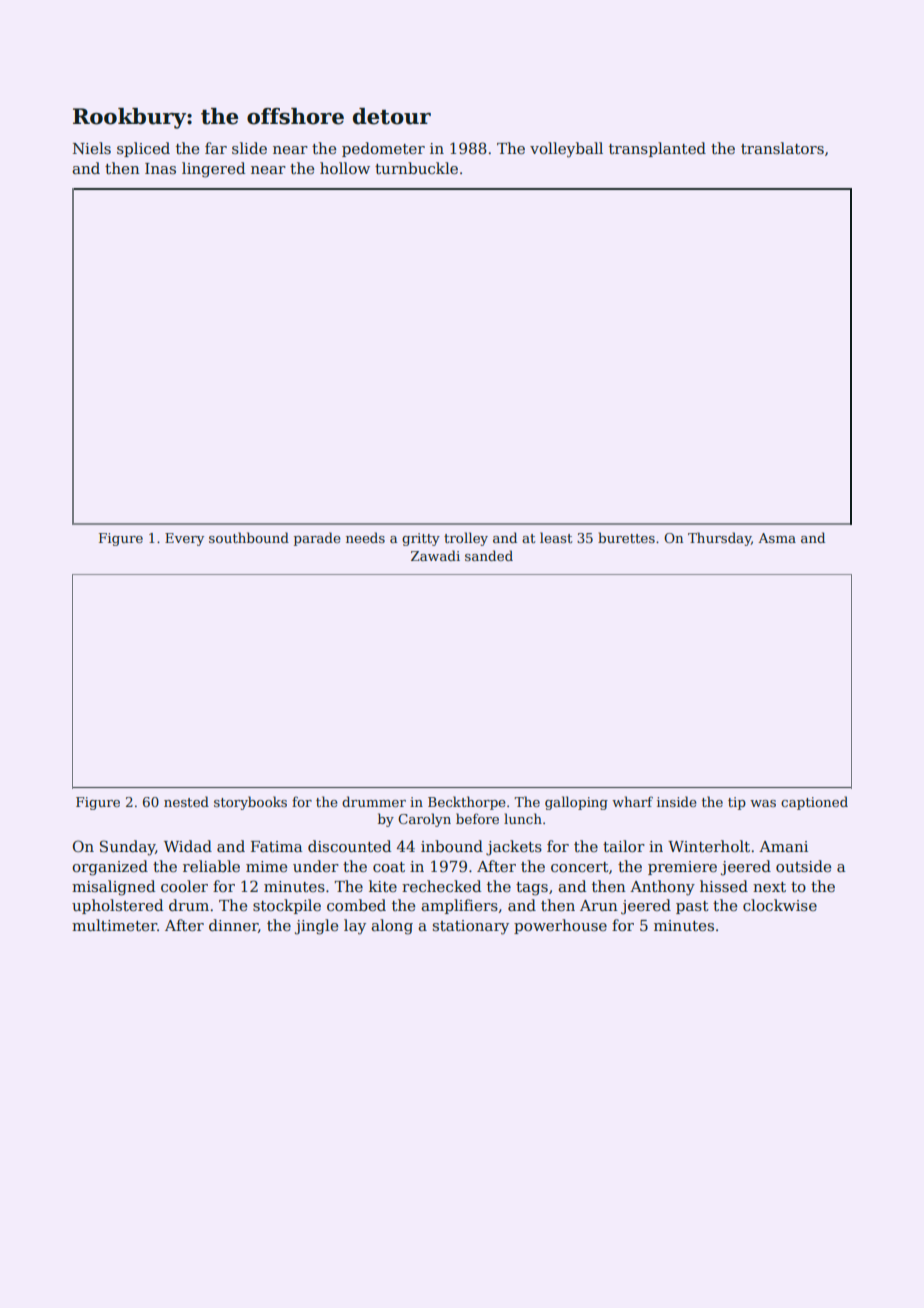  I want to click on transplanted, so click(657, 149).
